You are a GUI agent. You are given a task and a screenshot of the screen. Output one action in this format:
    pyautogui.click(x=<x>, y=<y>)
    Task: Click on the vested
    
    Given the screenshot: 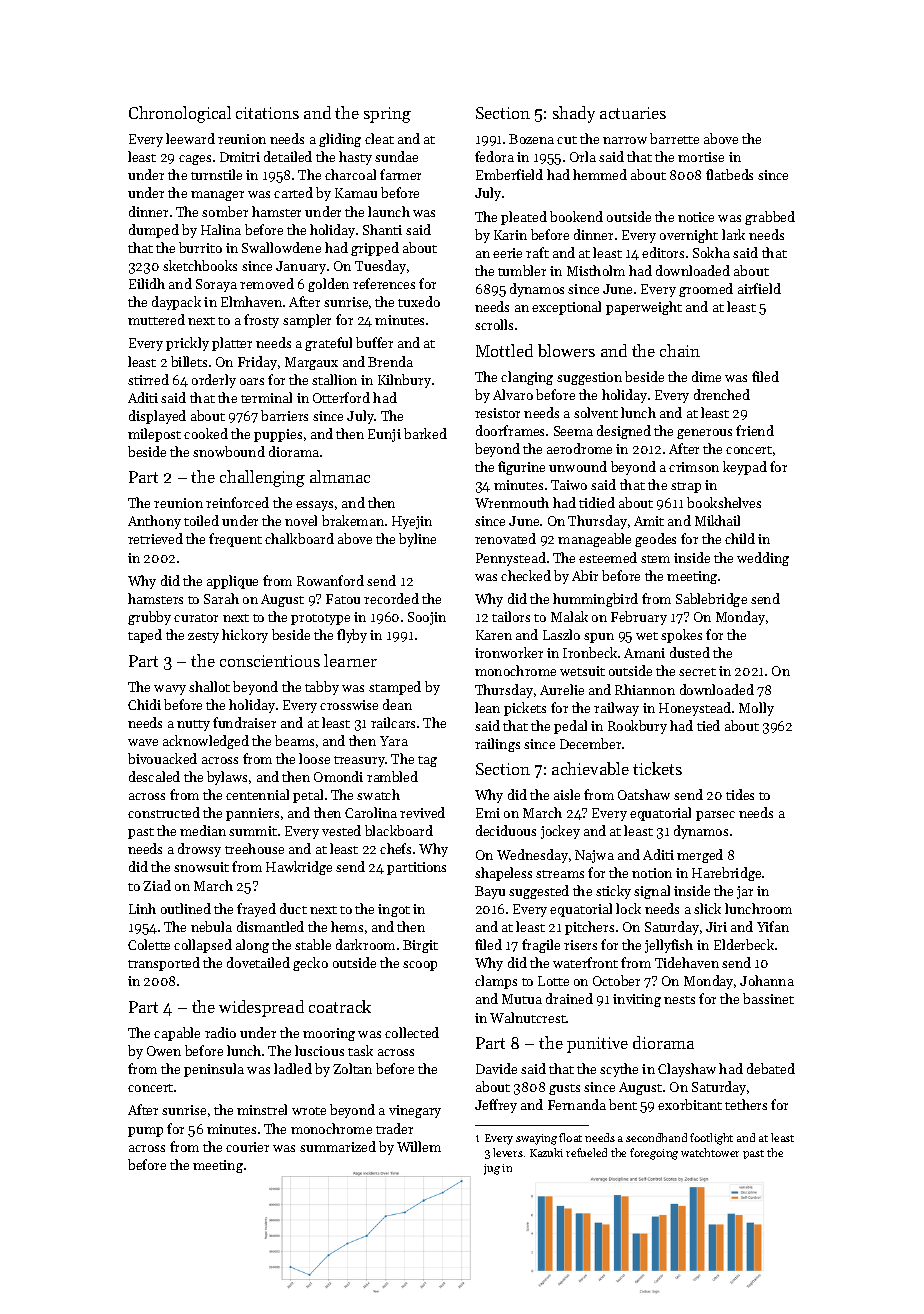 What is the action you would take?
    pyautogui.click(x=341, y=830)
